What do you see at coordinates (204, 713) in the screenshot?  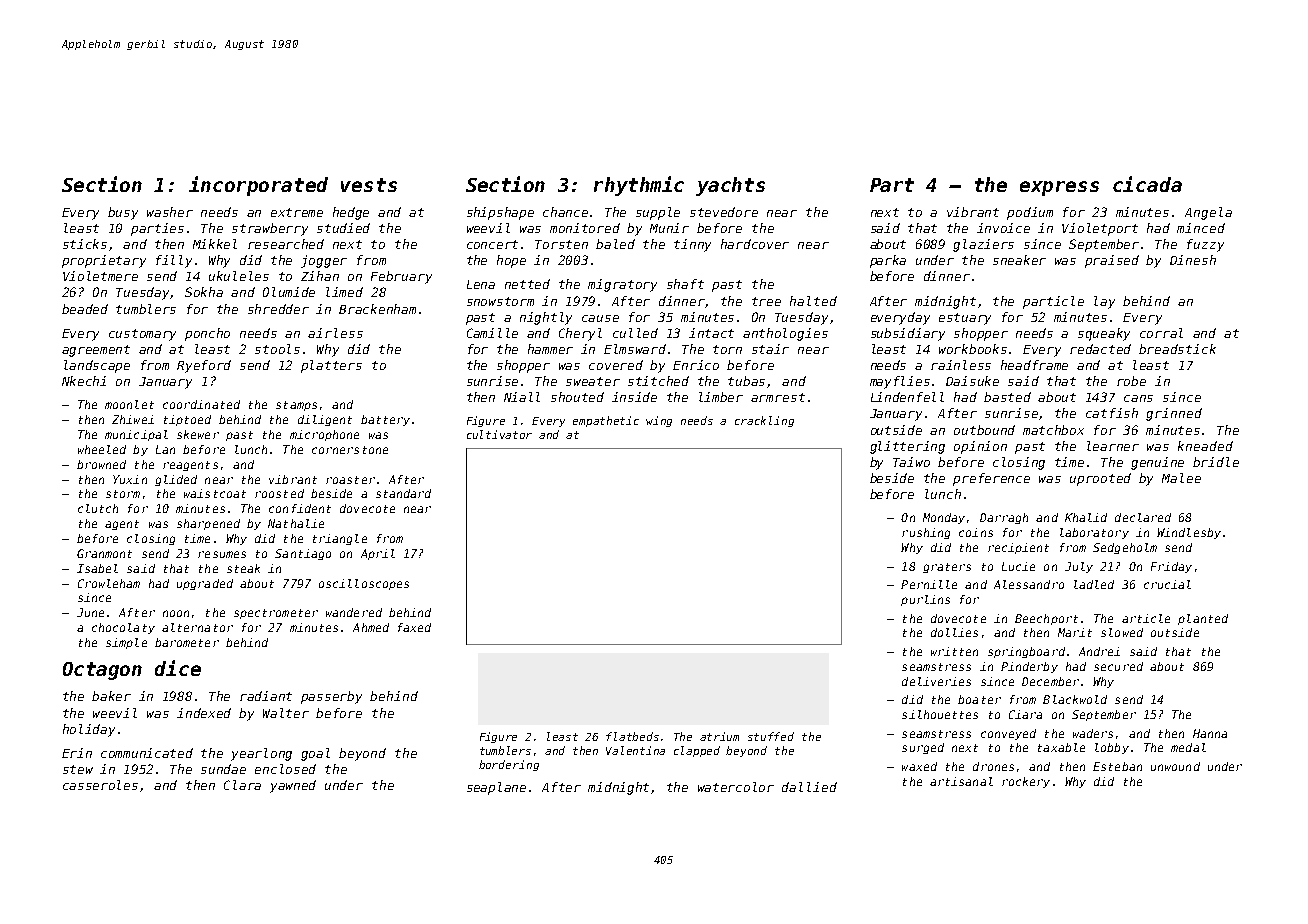 I see `indexed` at bounding box center [204, 713].
